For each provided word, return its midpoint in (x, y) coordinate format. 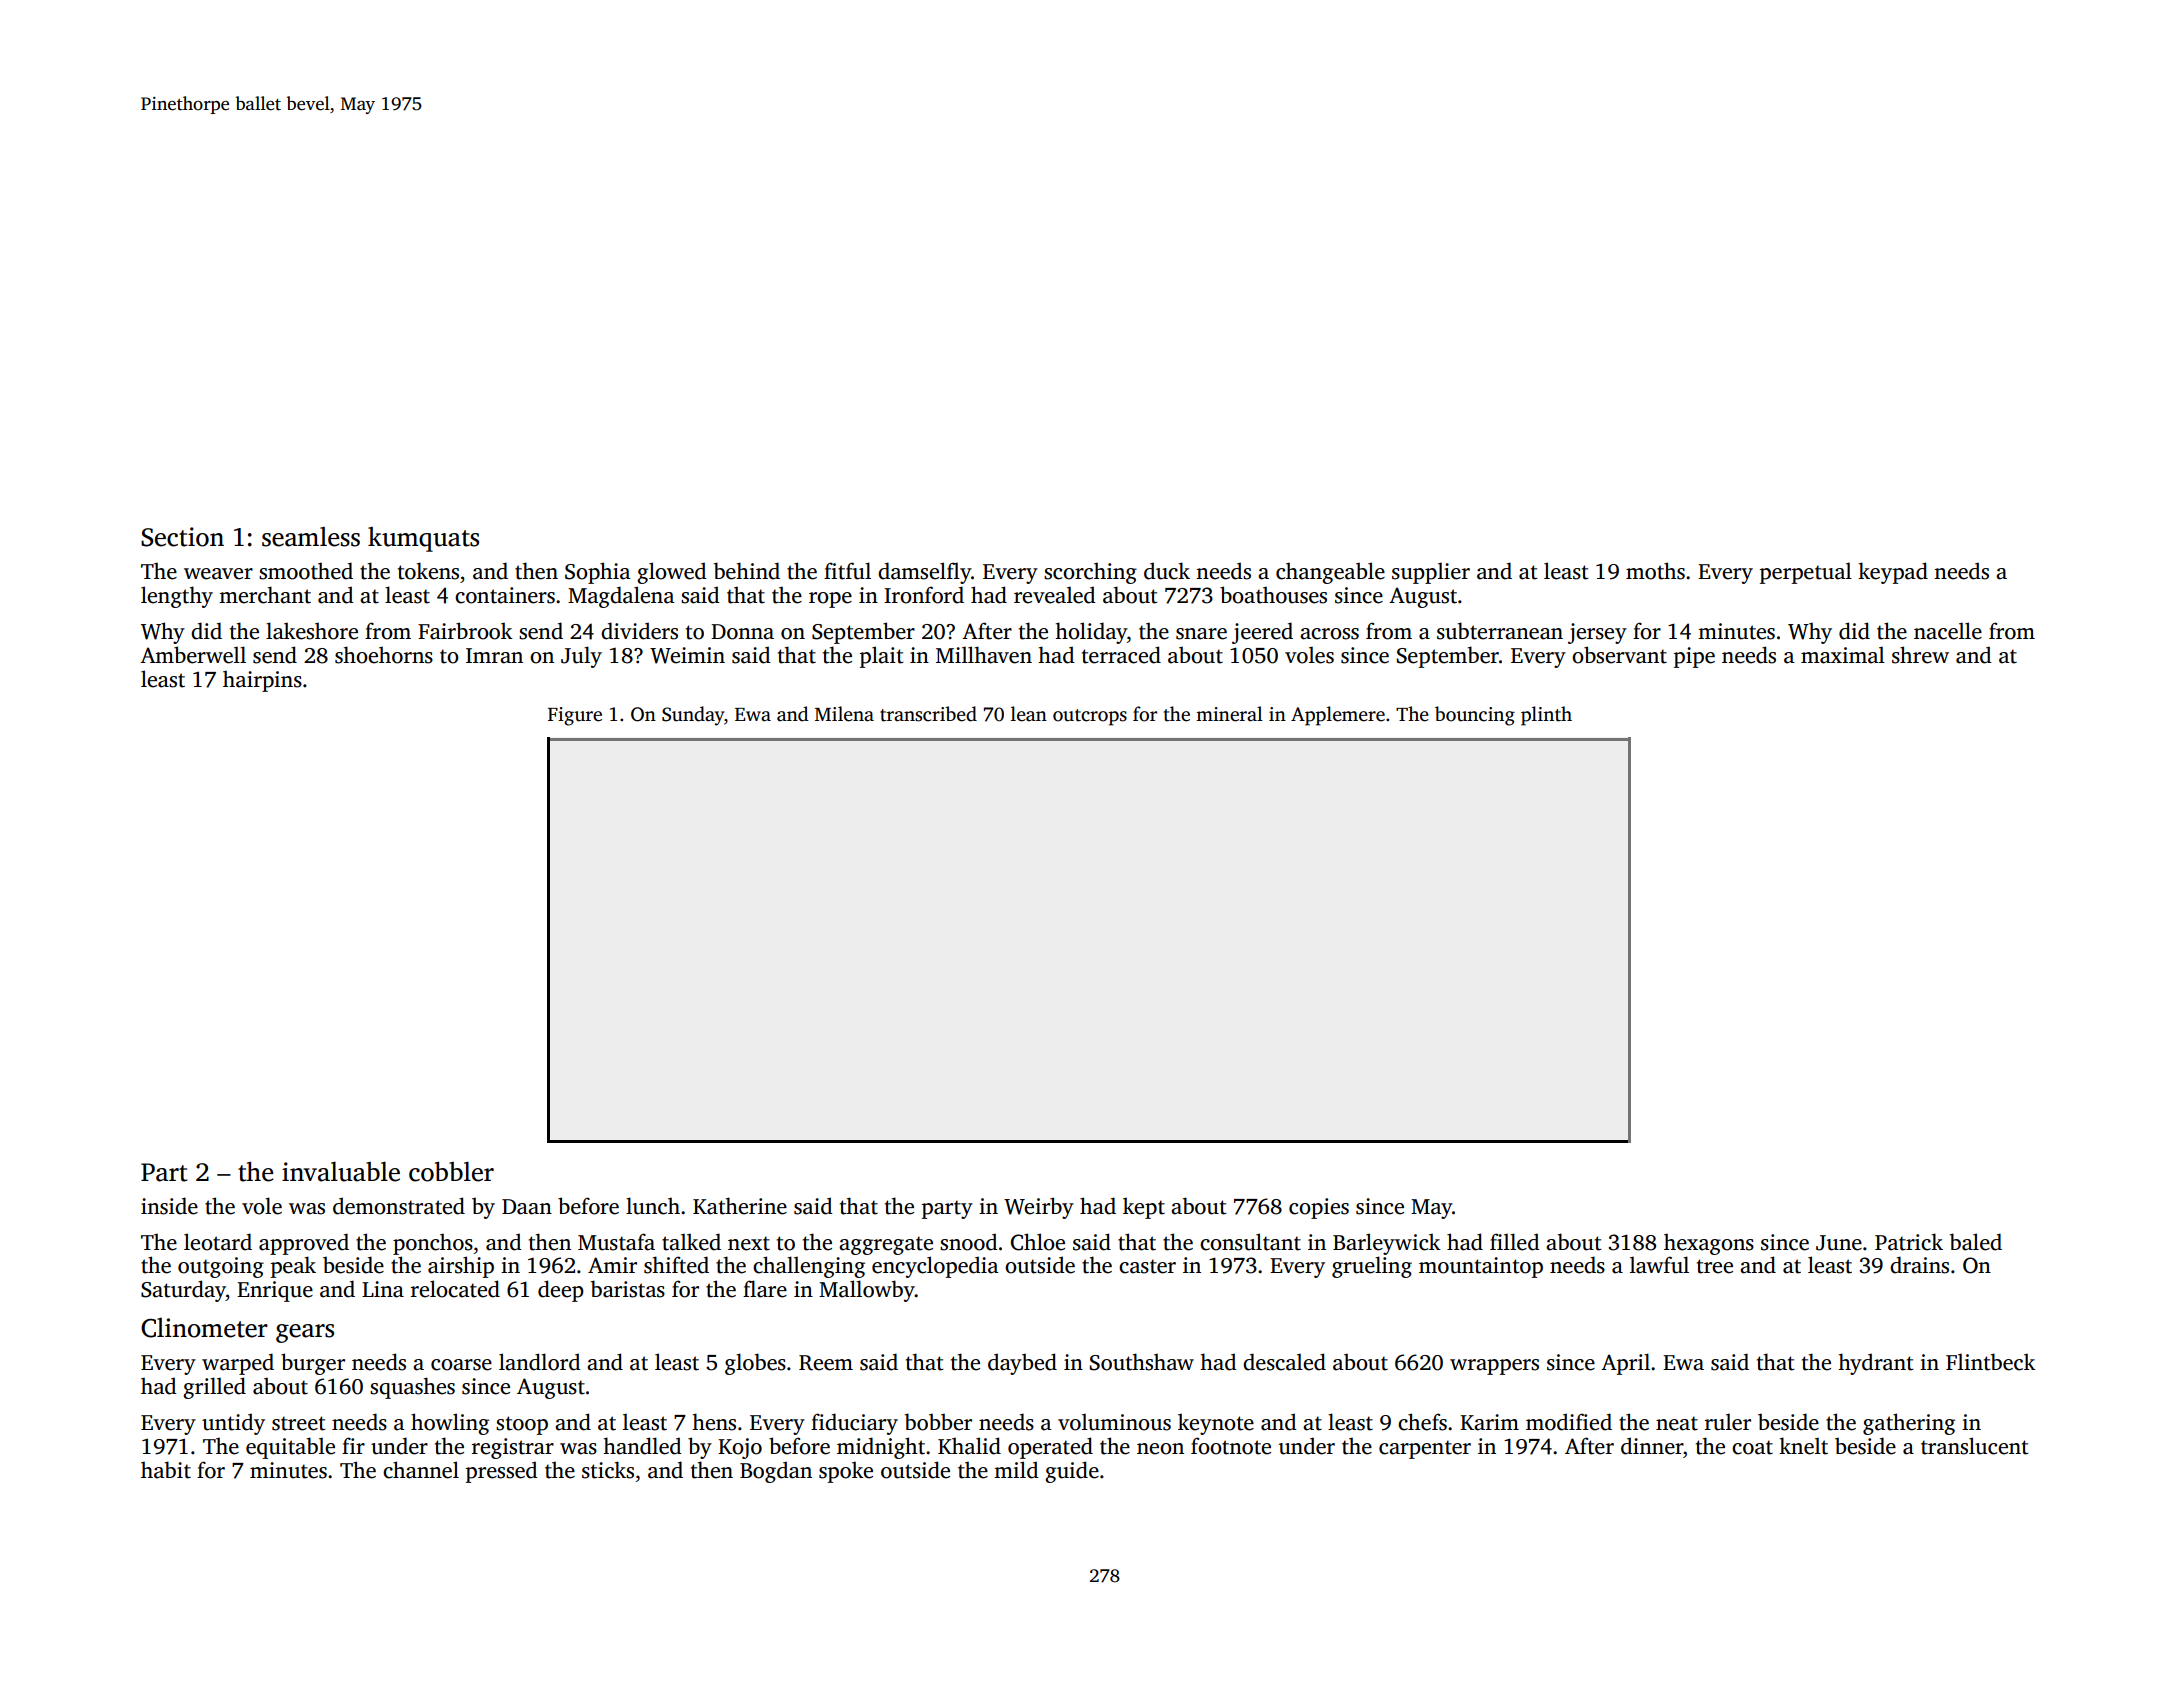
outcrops (1090, 717)
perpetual (1806, 573)
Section (182, 537)
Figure (575, 716)
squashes (412, 1388)
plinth (1546, 716)
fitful (847, 571)
